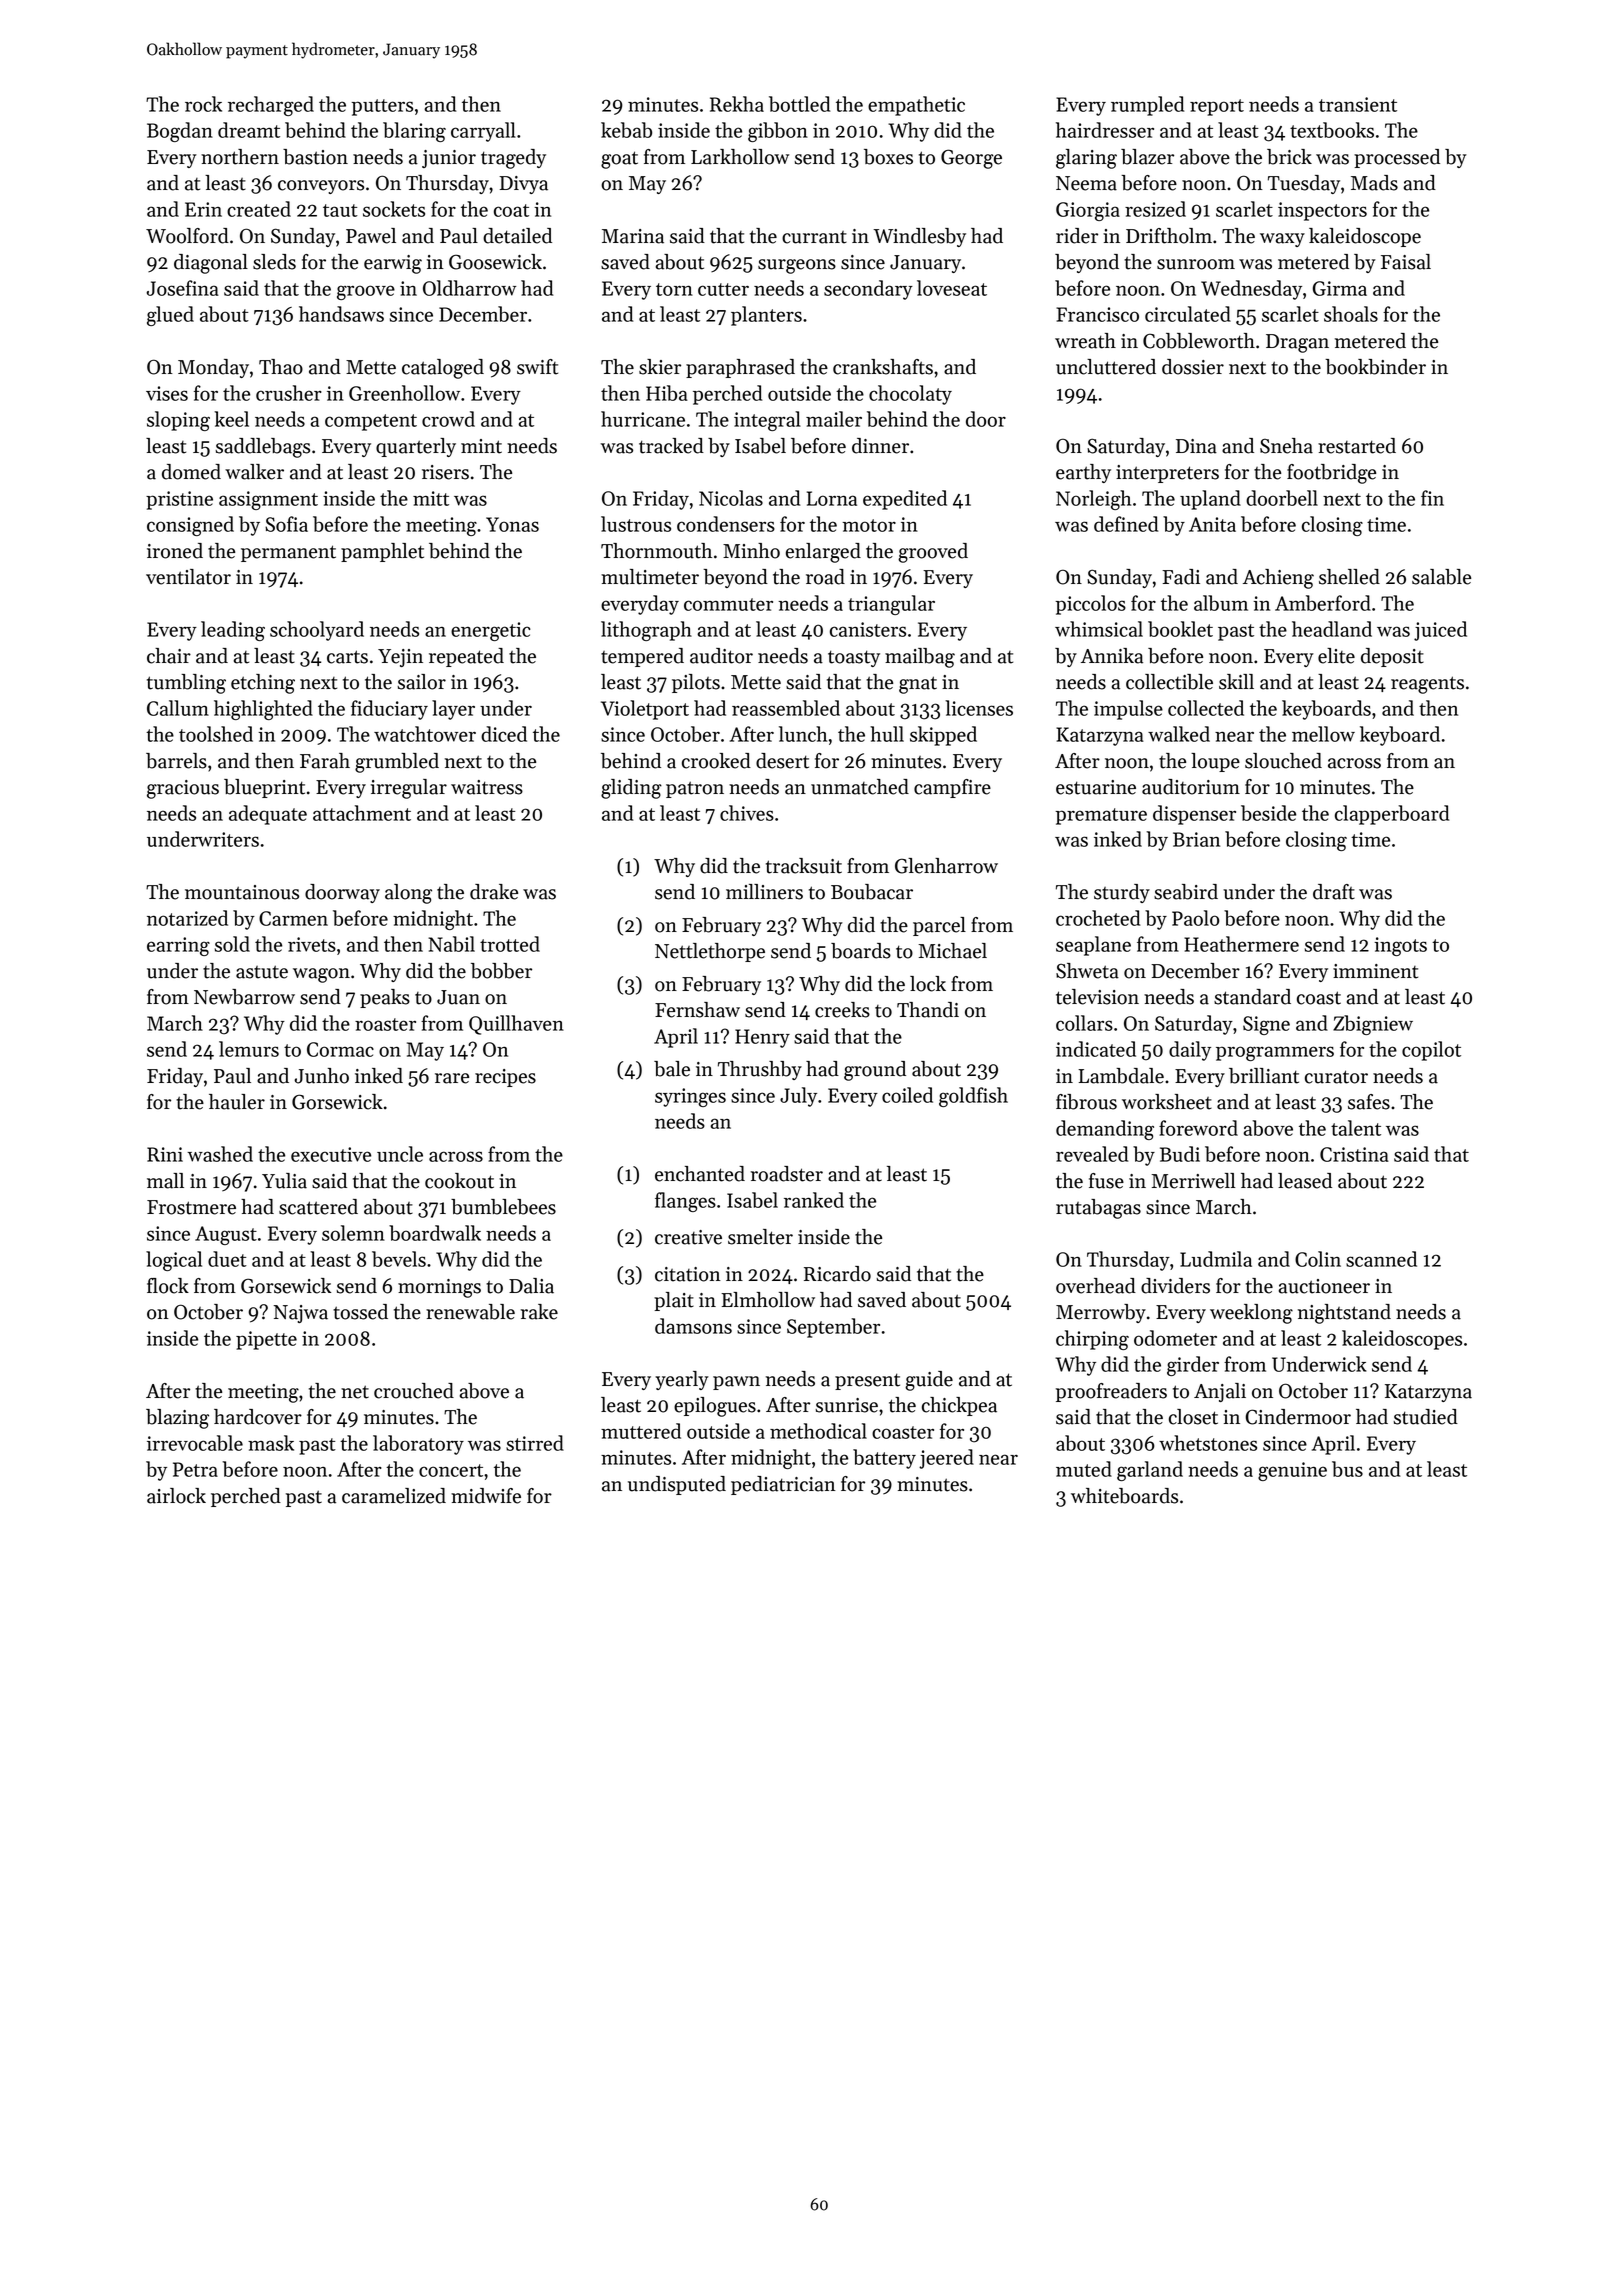 The image size is (1620, 2292). What do you see at coordinates (211, 264) in the screenshot?
I see `diagonal` at bounding box center [211, 264].
